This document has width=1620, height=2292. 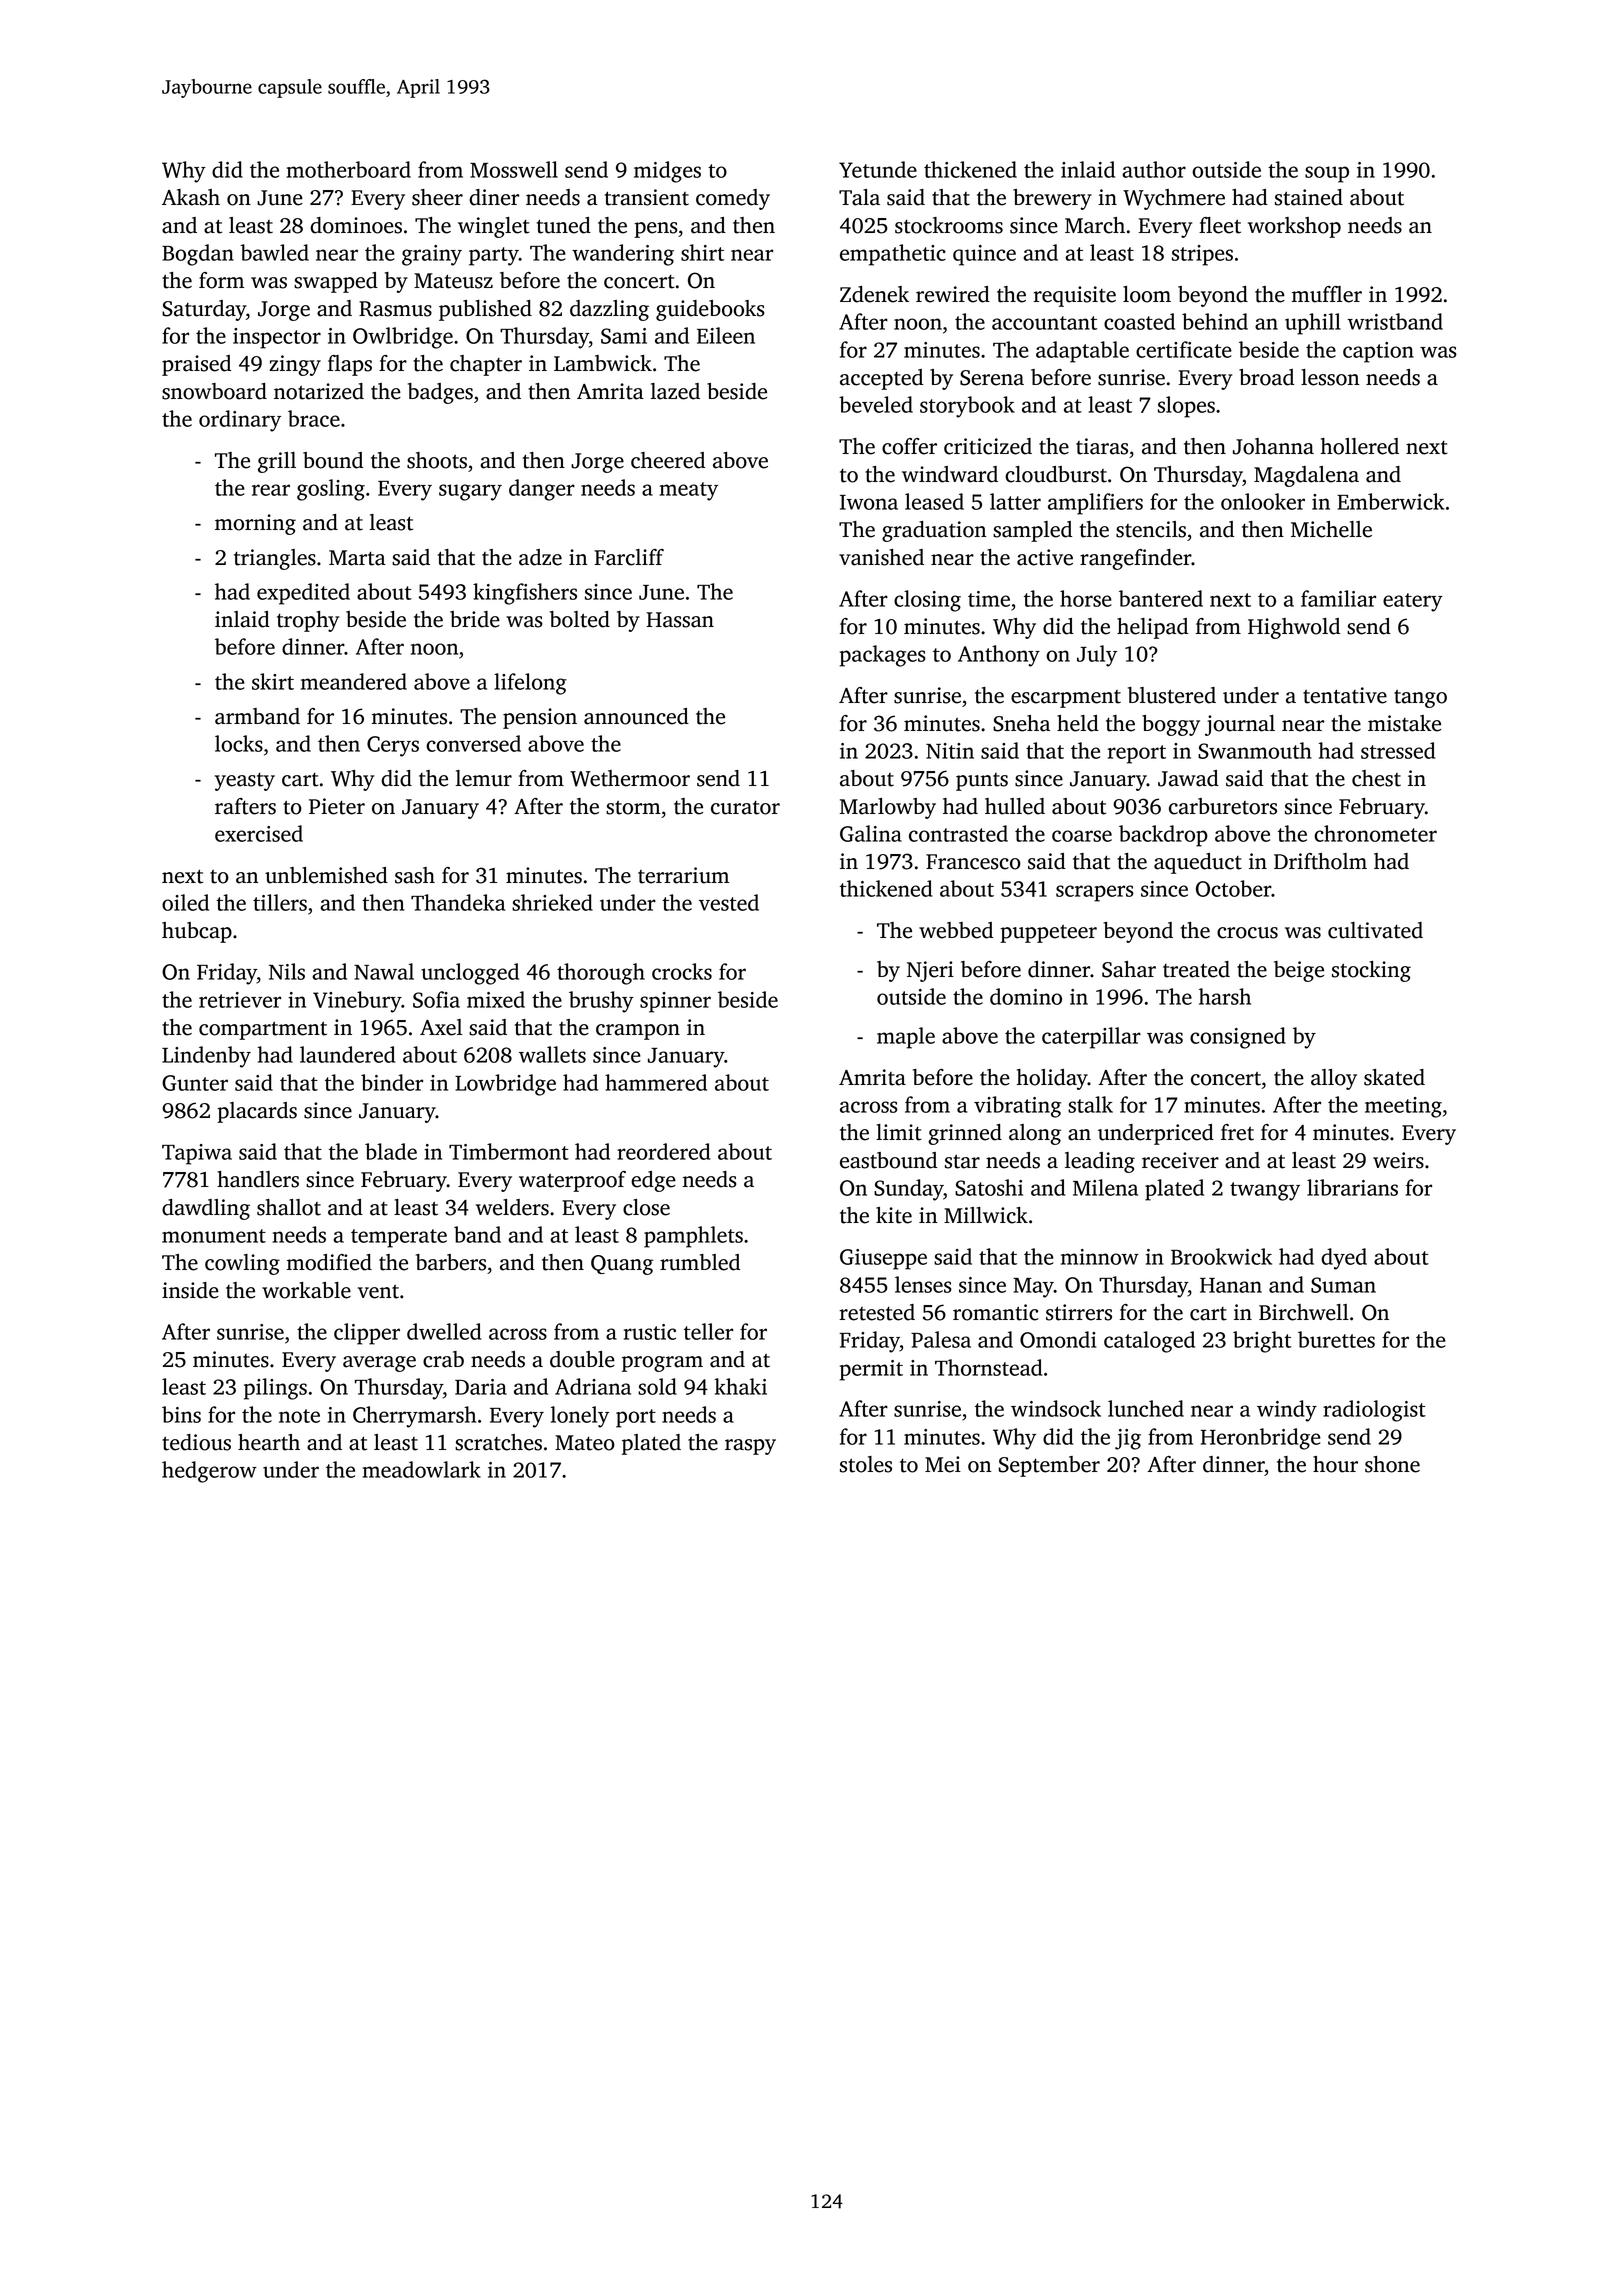 What do you see at coordinates (414, 1417) in the document?
I see `Cherrymarsh` at bounding box center [414, 1417].
